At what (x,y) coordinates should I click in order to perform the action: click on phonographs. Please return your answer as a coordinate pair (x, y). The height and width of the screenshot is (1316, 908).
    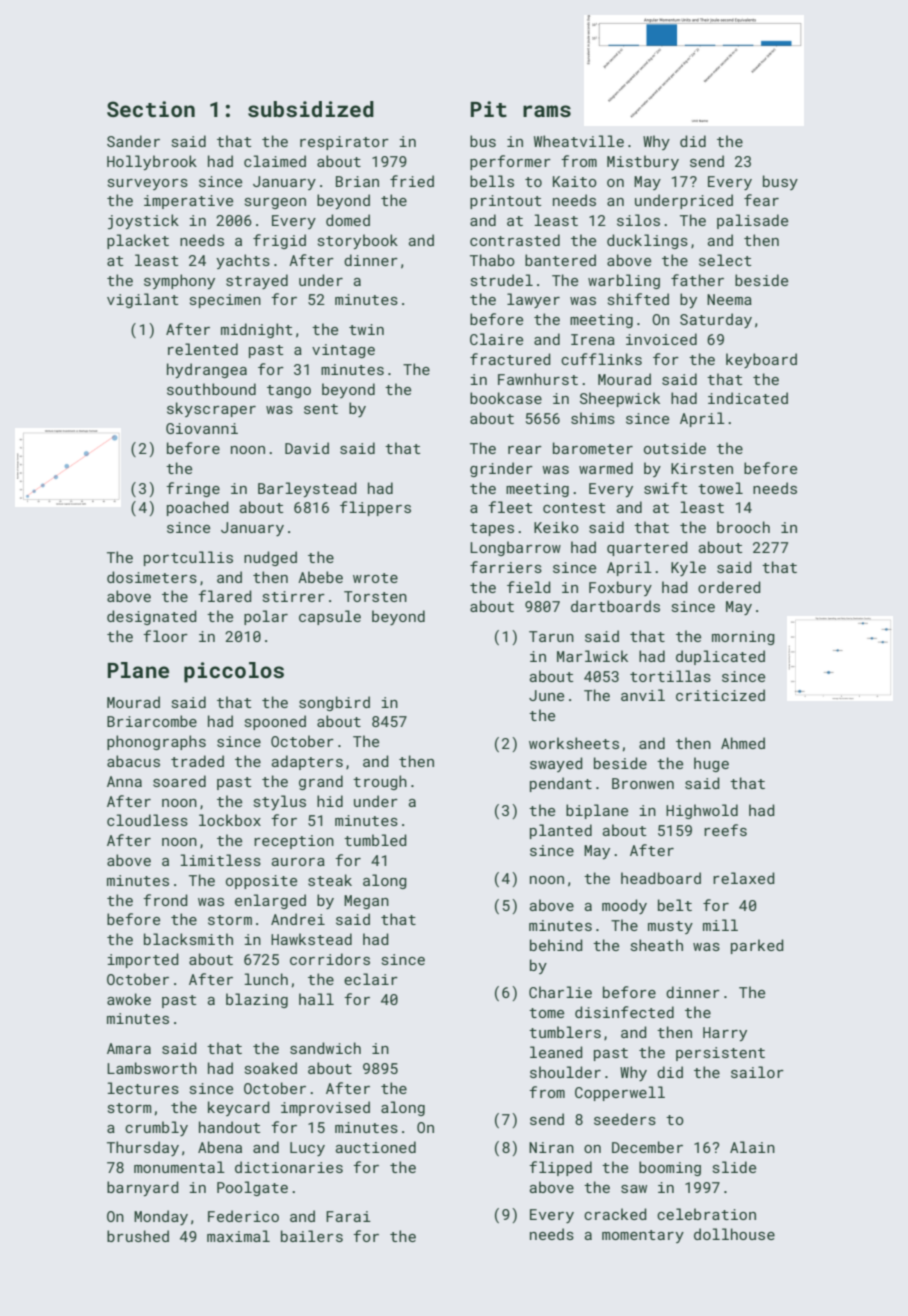
    Looking at the image, I should click on (156, 742).
